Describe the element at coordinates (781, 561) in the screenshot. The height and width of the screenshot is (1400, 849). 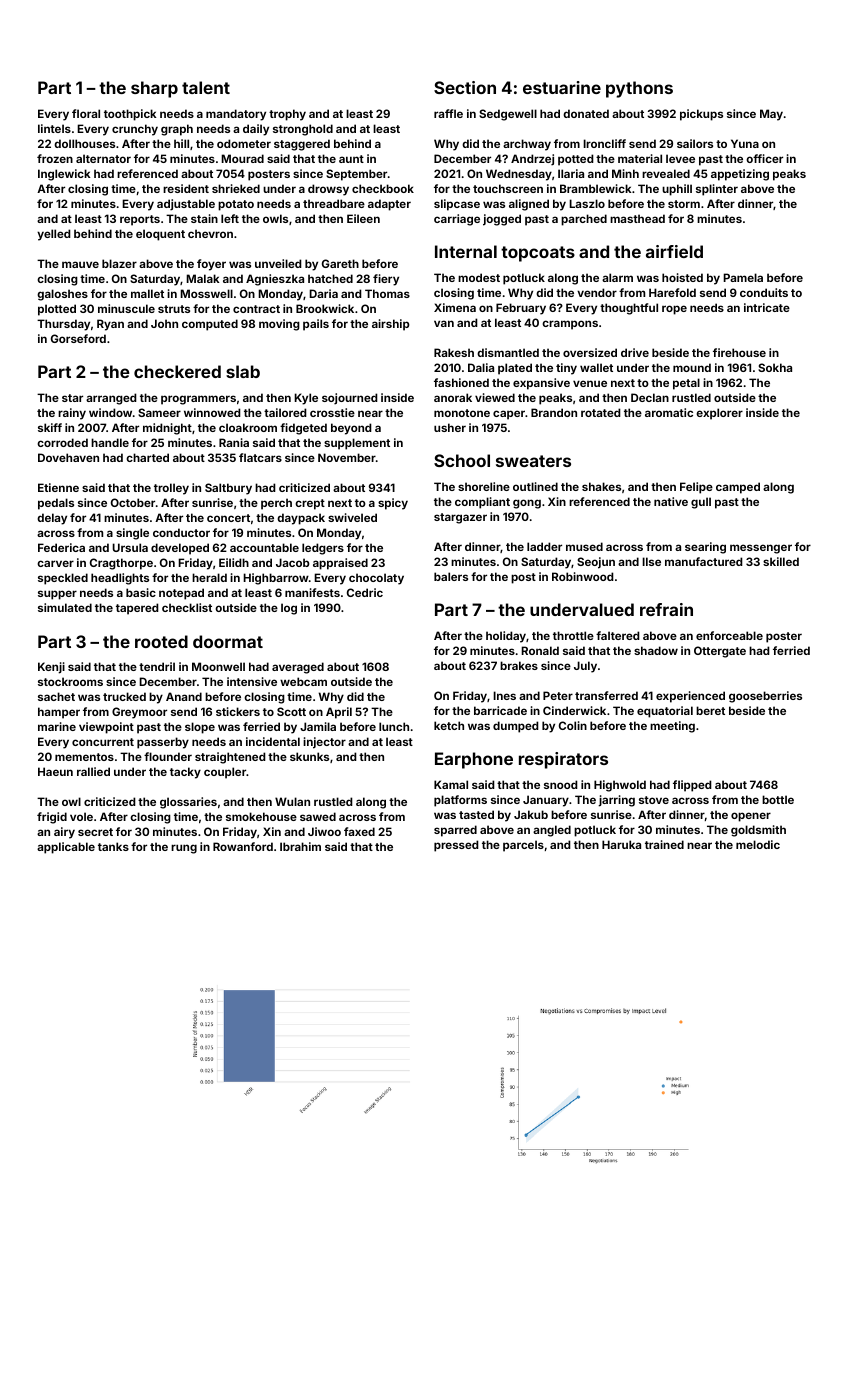
I see `skilled` at that location.
